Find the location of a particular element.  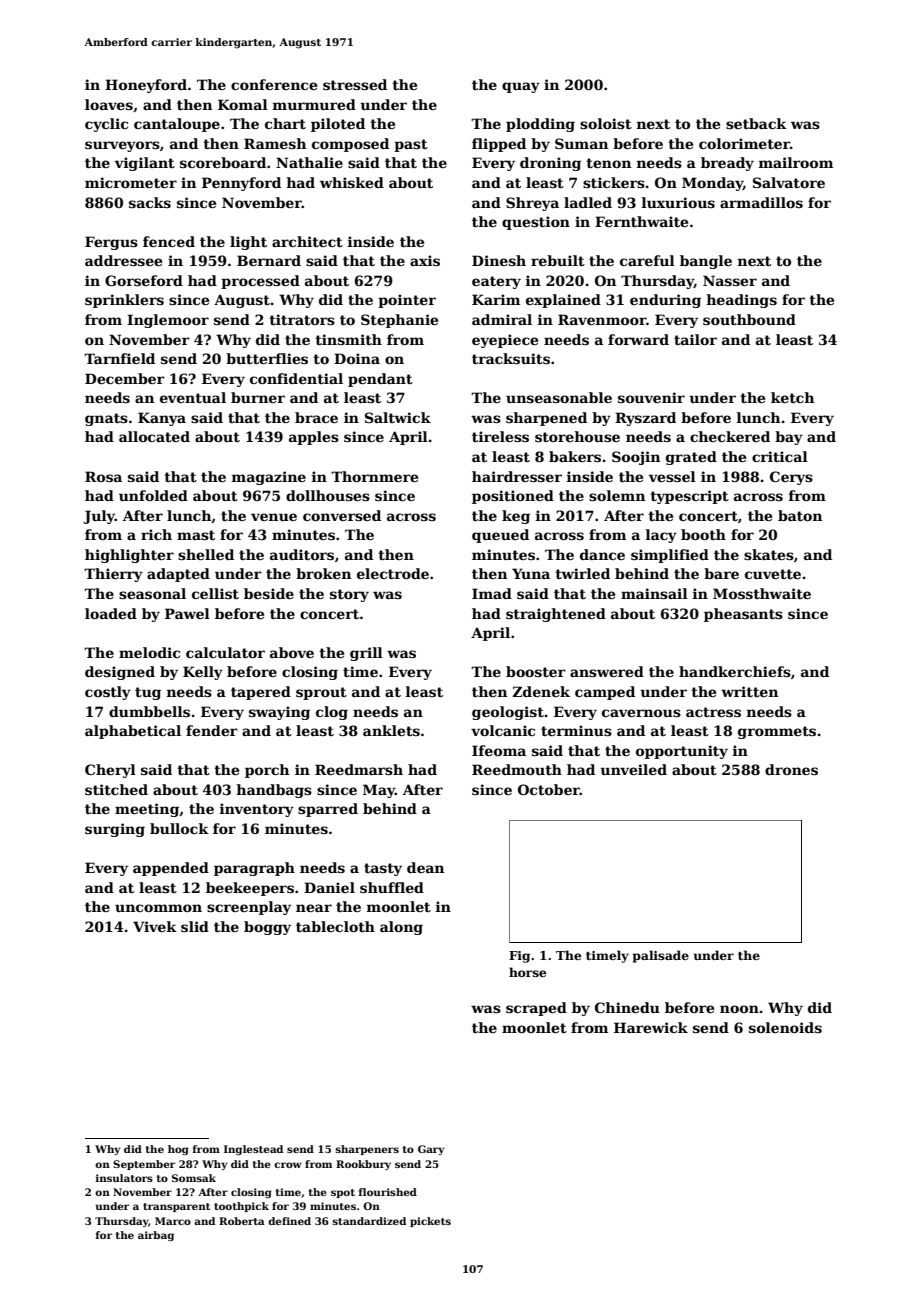

Yuna is located at coordinates (531, 573).
